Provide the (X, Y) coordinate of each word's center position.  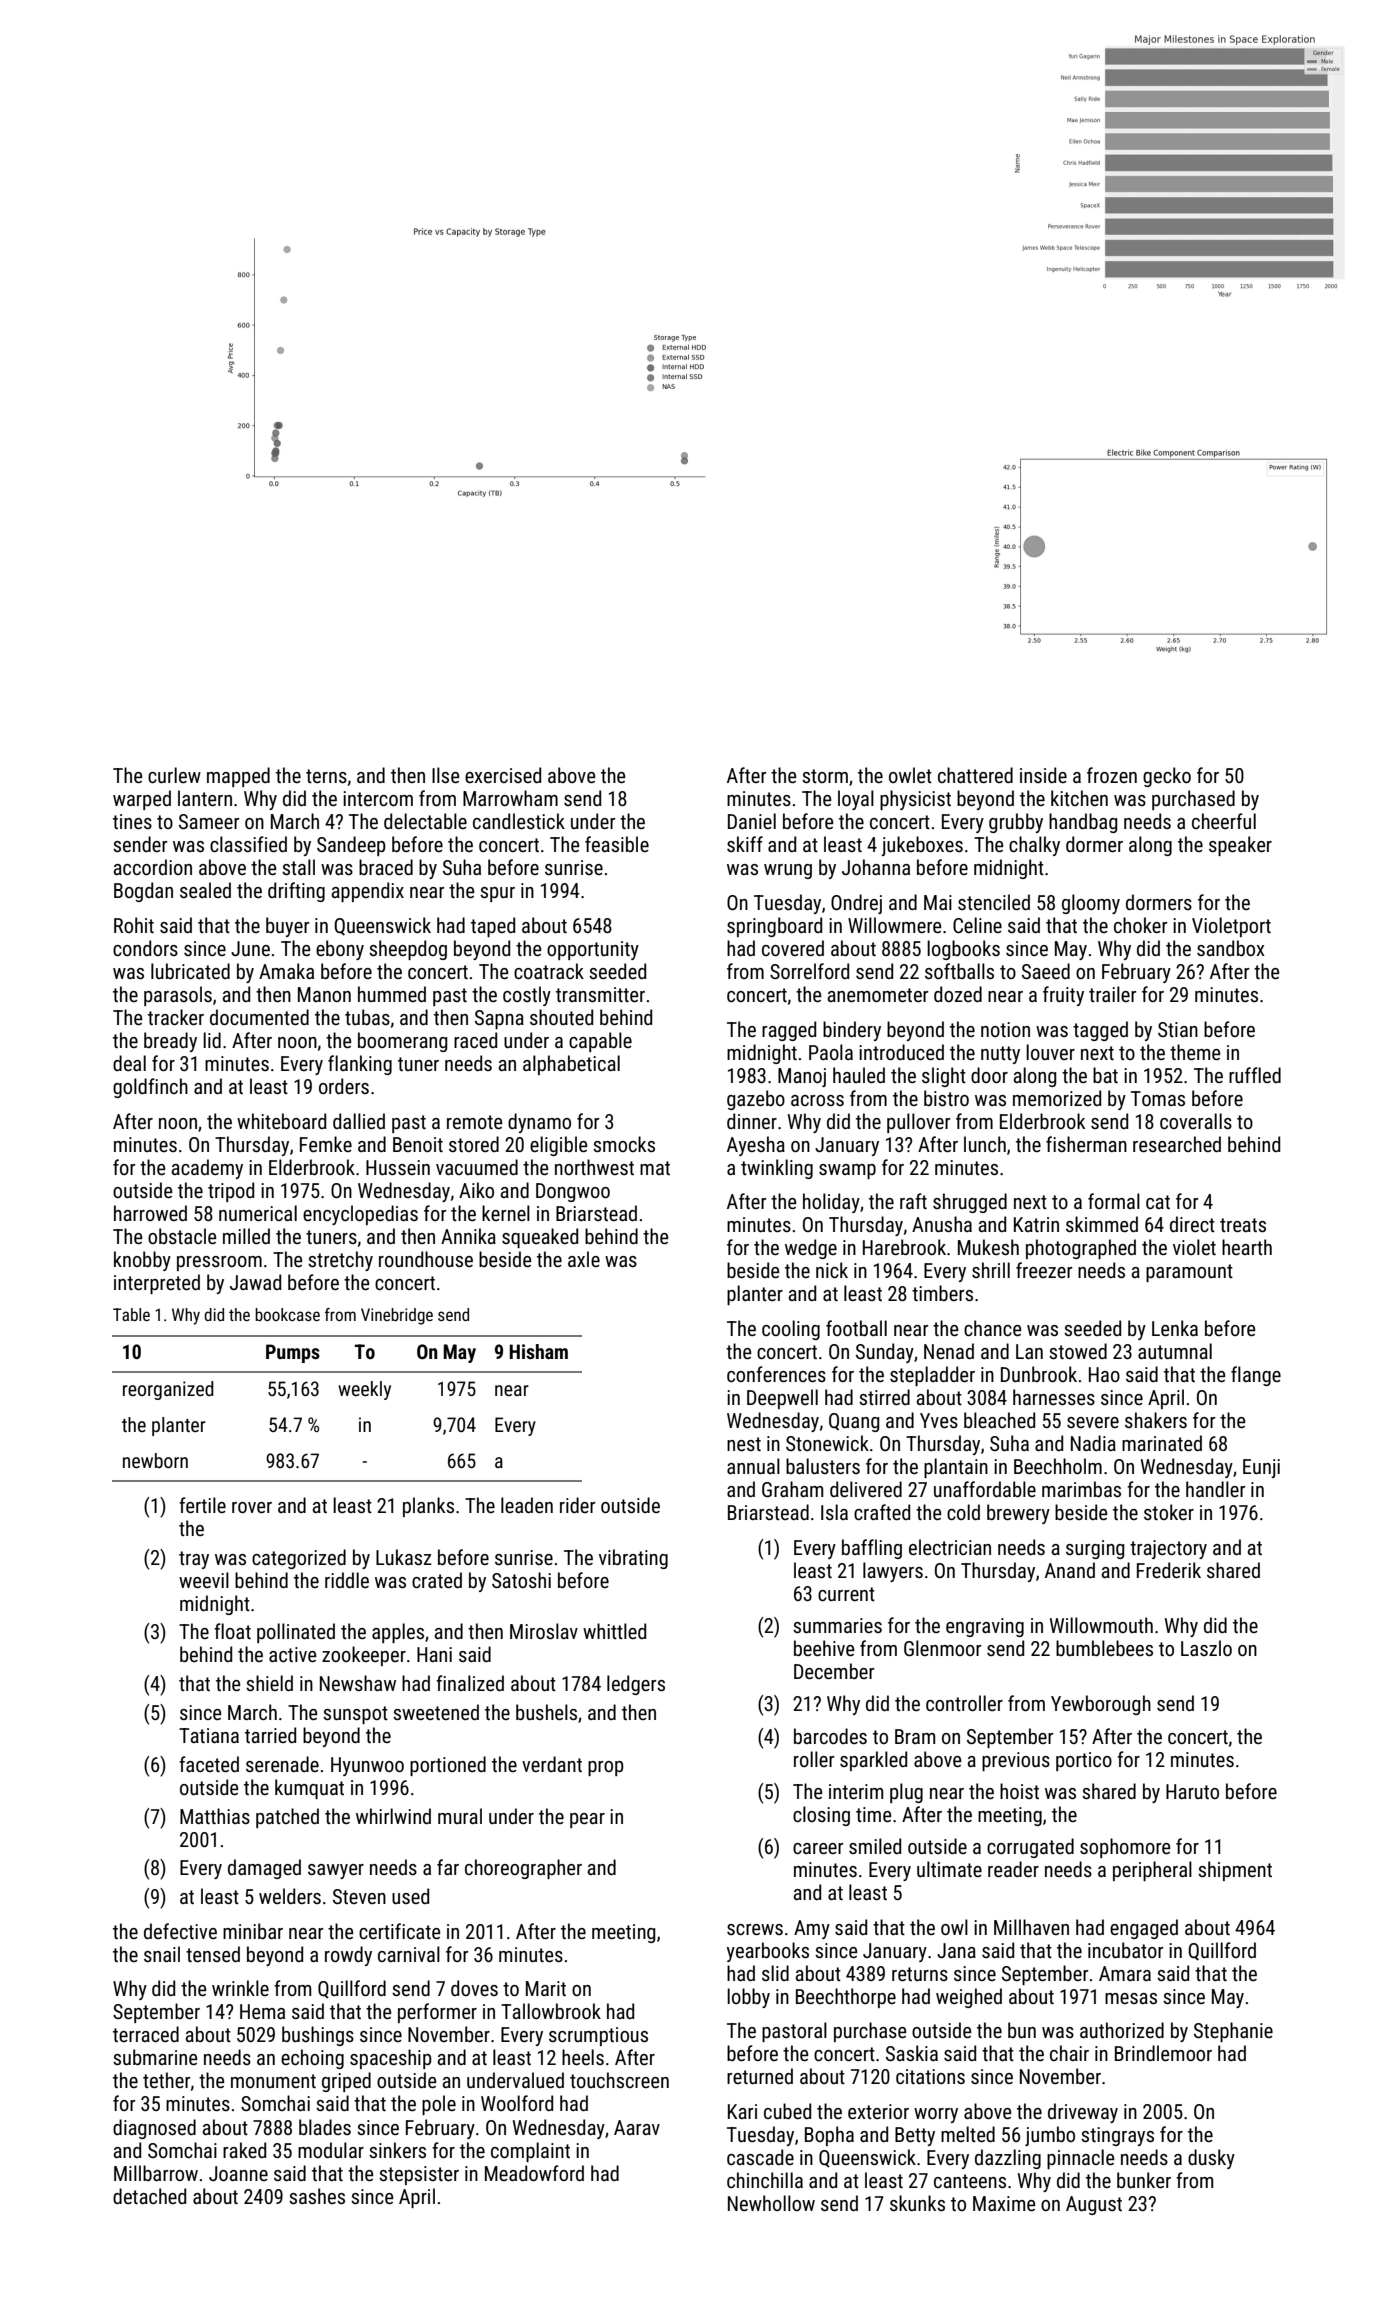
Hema (262, 2011)
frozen (1112, 775)
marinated (1162, 1443)
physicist (915, 800)
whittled (614, 1631)
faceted (209, 1764)
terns (326, 776)
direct (1192, 1224)
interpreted (157, 1284)
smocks (624, 1144)
